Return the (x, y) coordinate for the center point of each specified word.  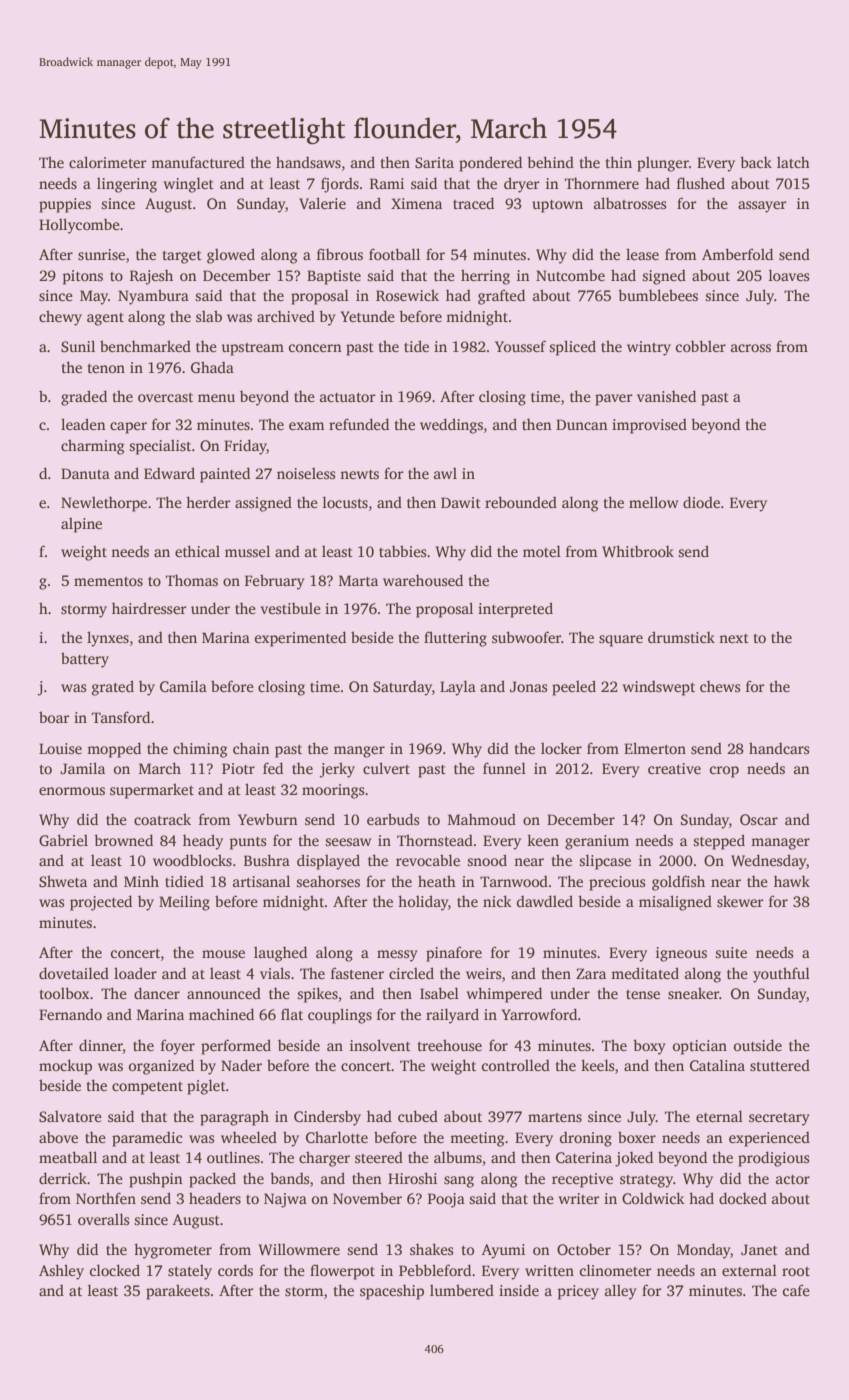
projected (101, 903)
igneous (681, 954)
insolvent (380, 1045)
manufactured (198, 162)
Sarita (434, 162)
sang (459, 1182)
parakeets (178, 1292)
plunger (663, 164)
